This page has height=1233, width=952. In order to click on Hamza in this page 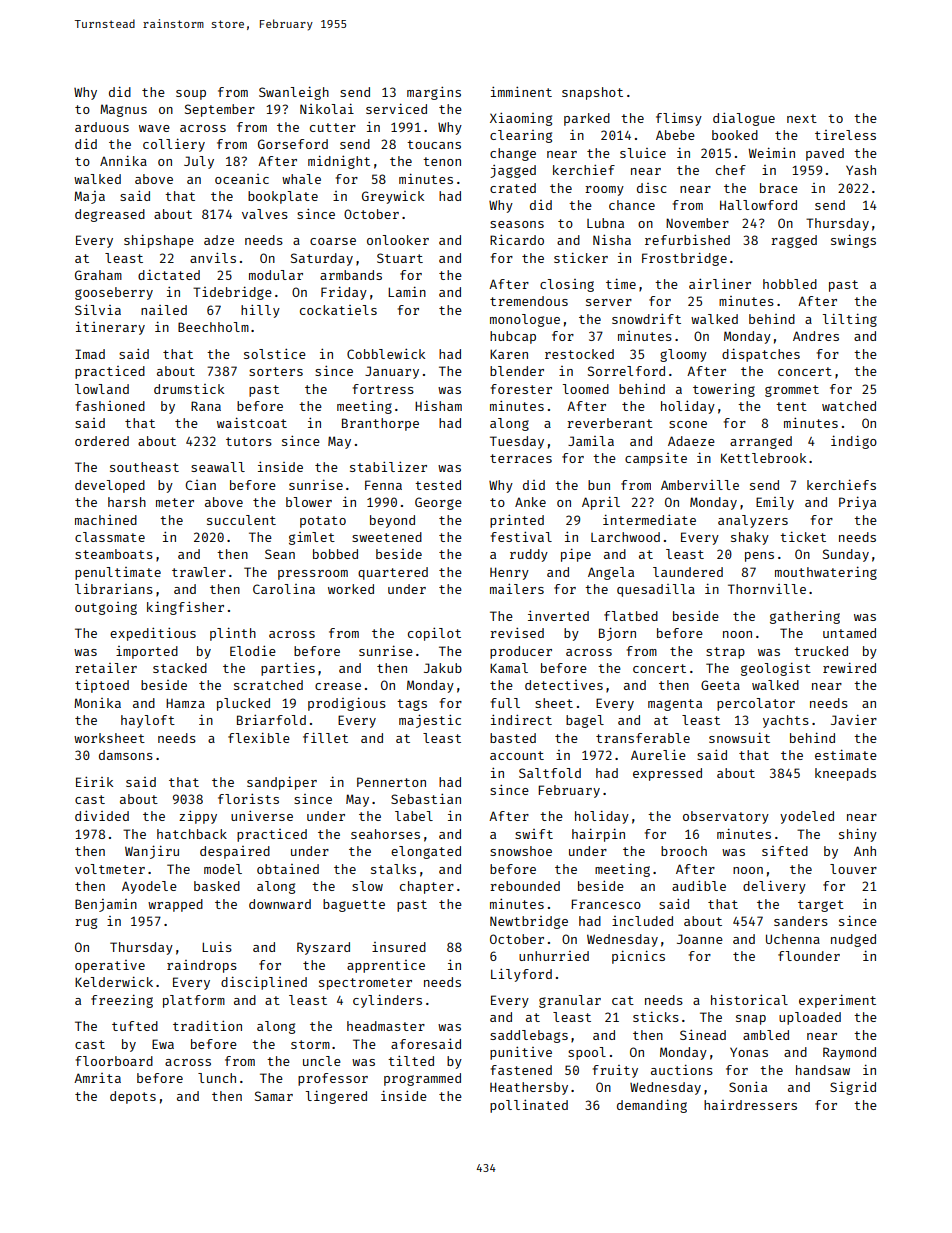, I will do `click(185, 703)`.
